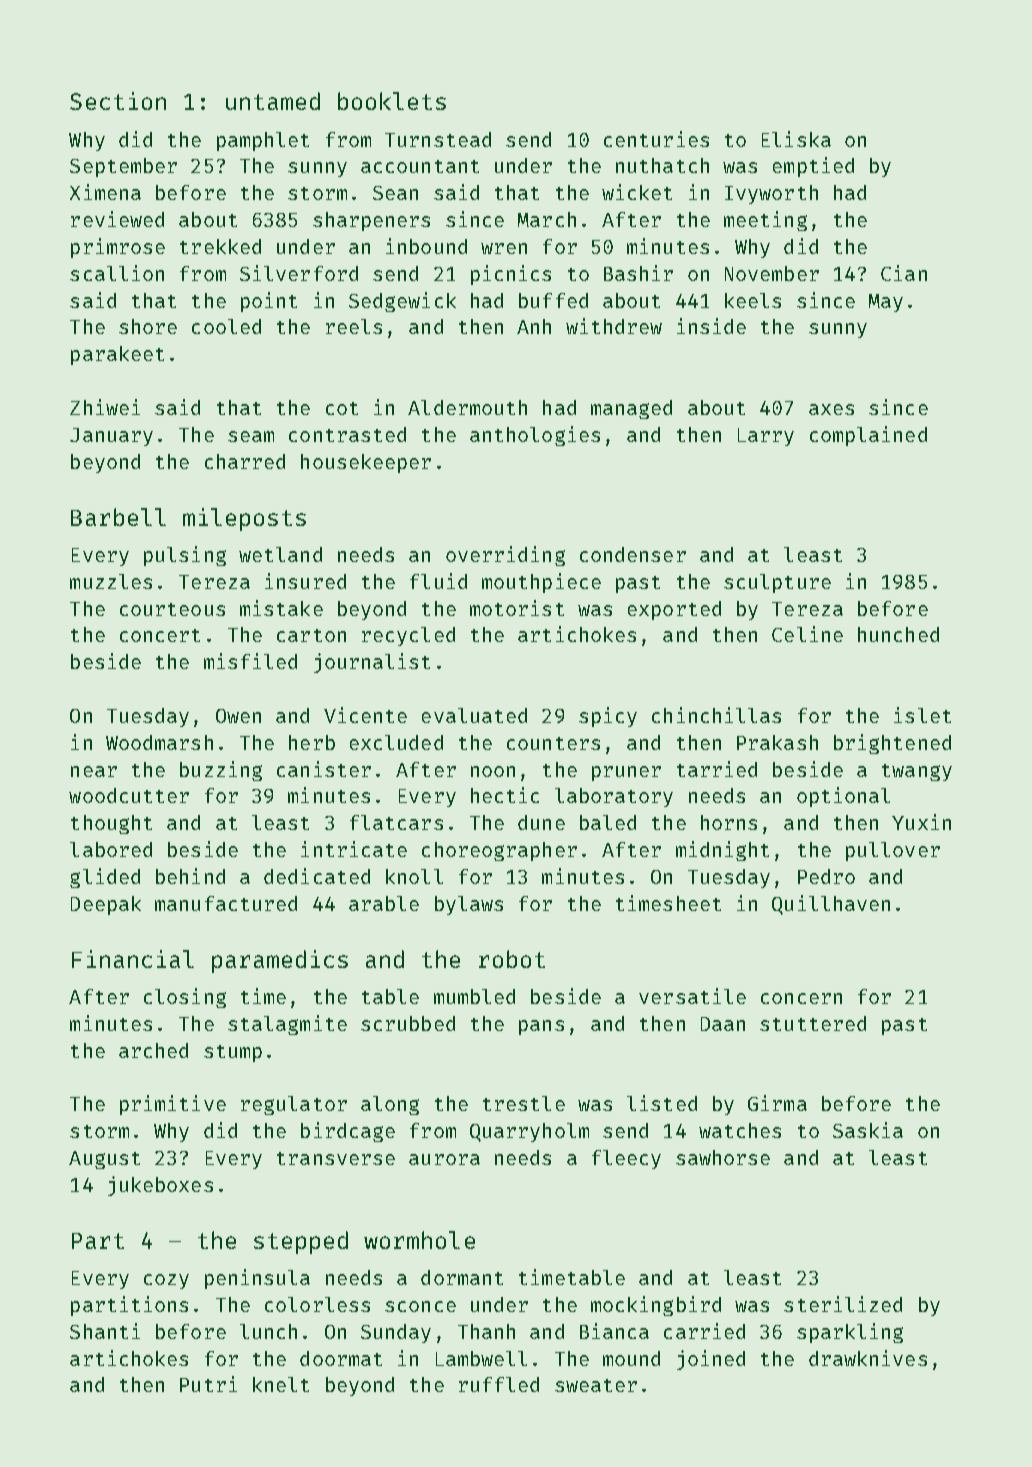 The height and width of the page is (1467, 1032). What do you see at coordinates (392, 101) in the page?
I see `booklets` at bounding box center [392, 101].
